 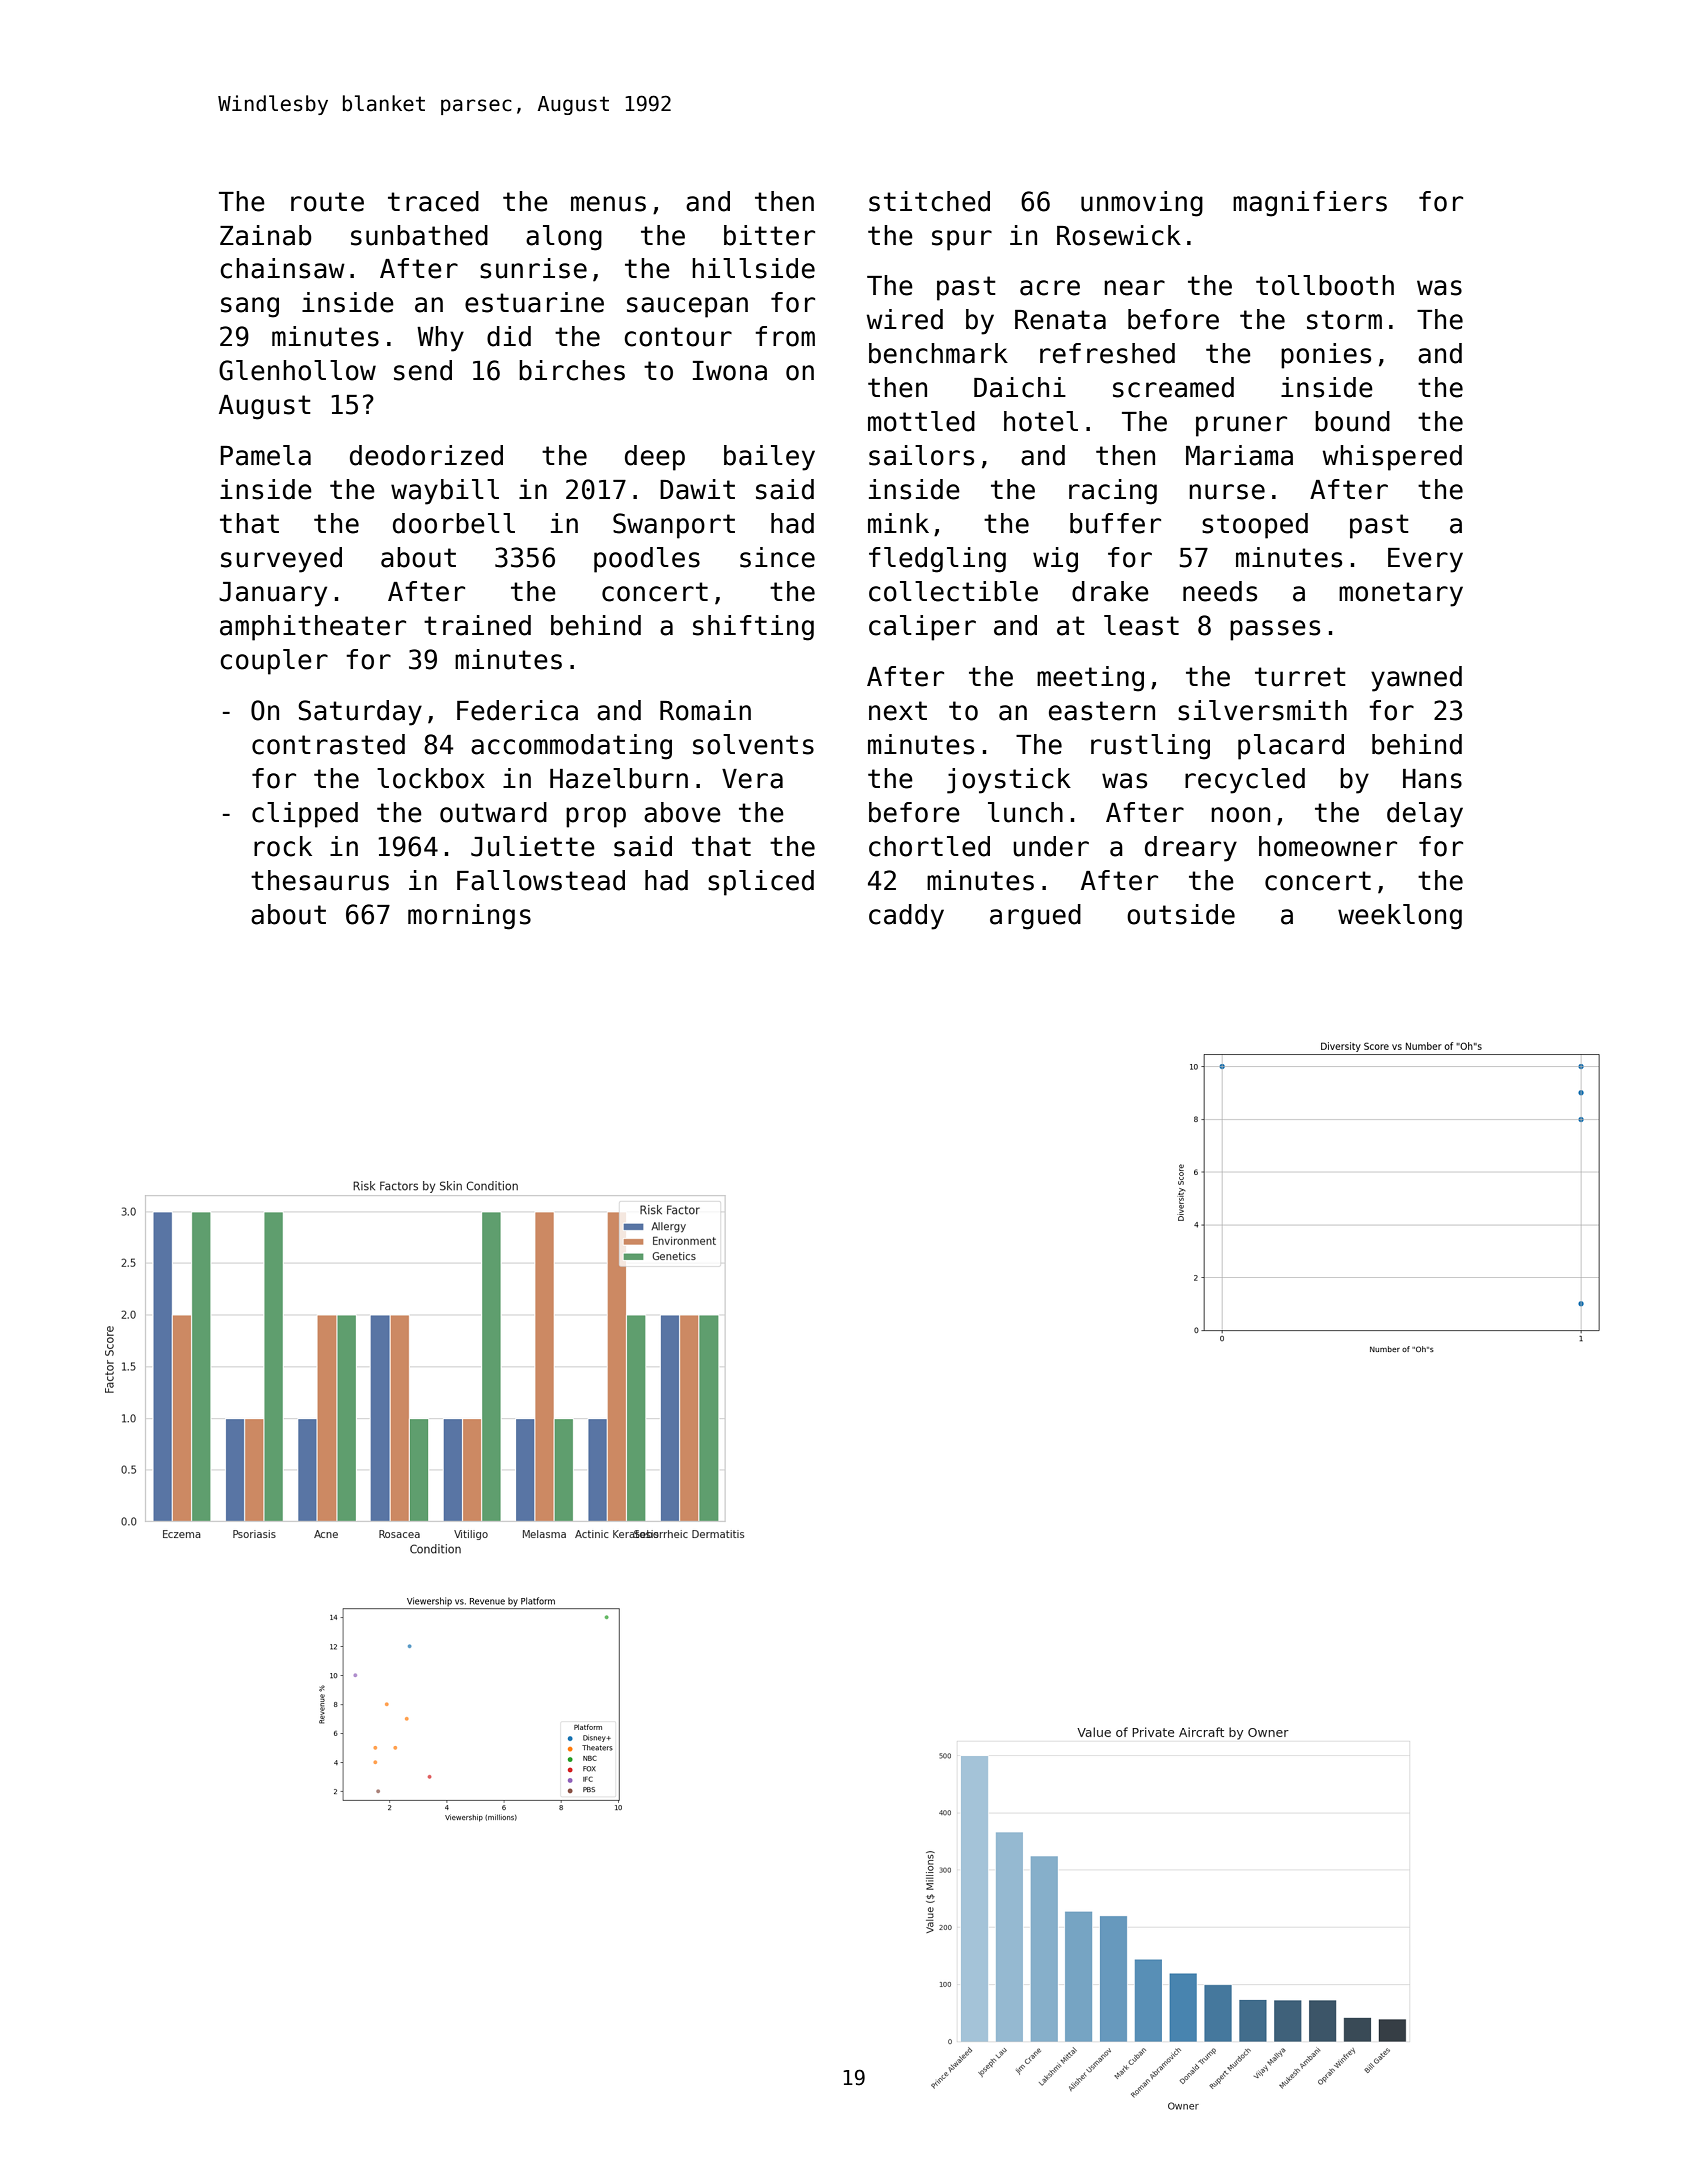 What do you see at coordinates (477, 625) in the screenshot?
I see `trained` at bounding box center [477, 625].
